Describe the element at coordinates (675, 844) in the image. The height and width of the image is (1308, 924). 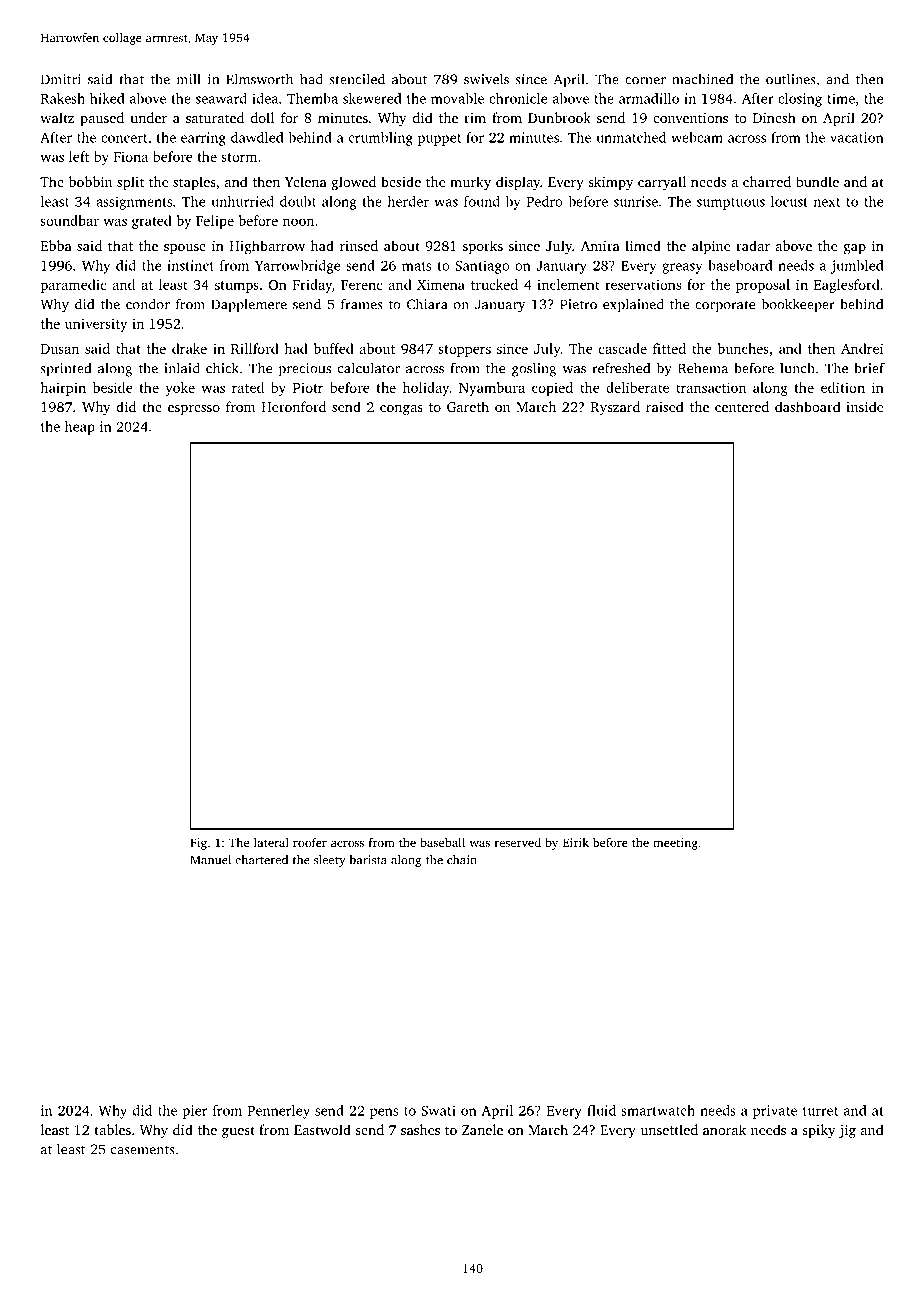
I see `meeting` at that location.
